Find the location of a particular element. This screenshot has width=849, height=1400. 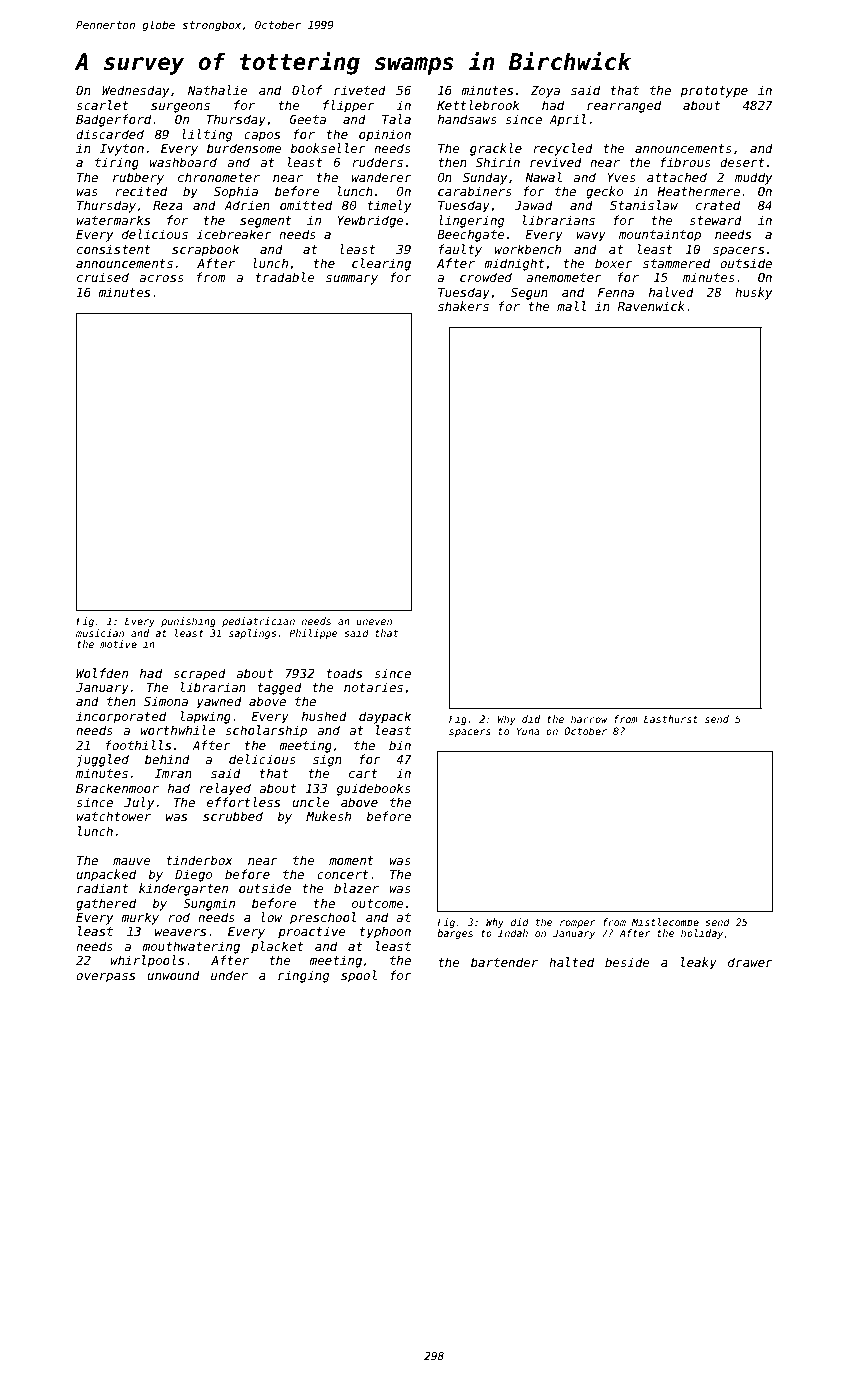

handsaws is located at coordinates (467, 119).
